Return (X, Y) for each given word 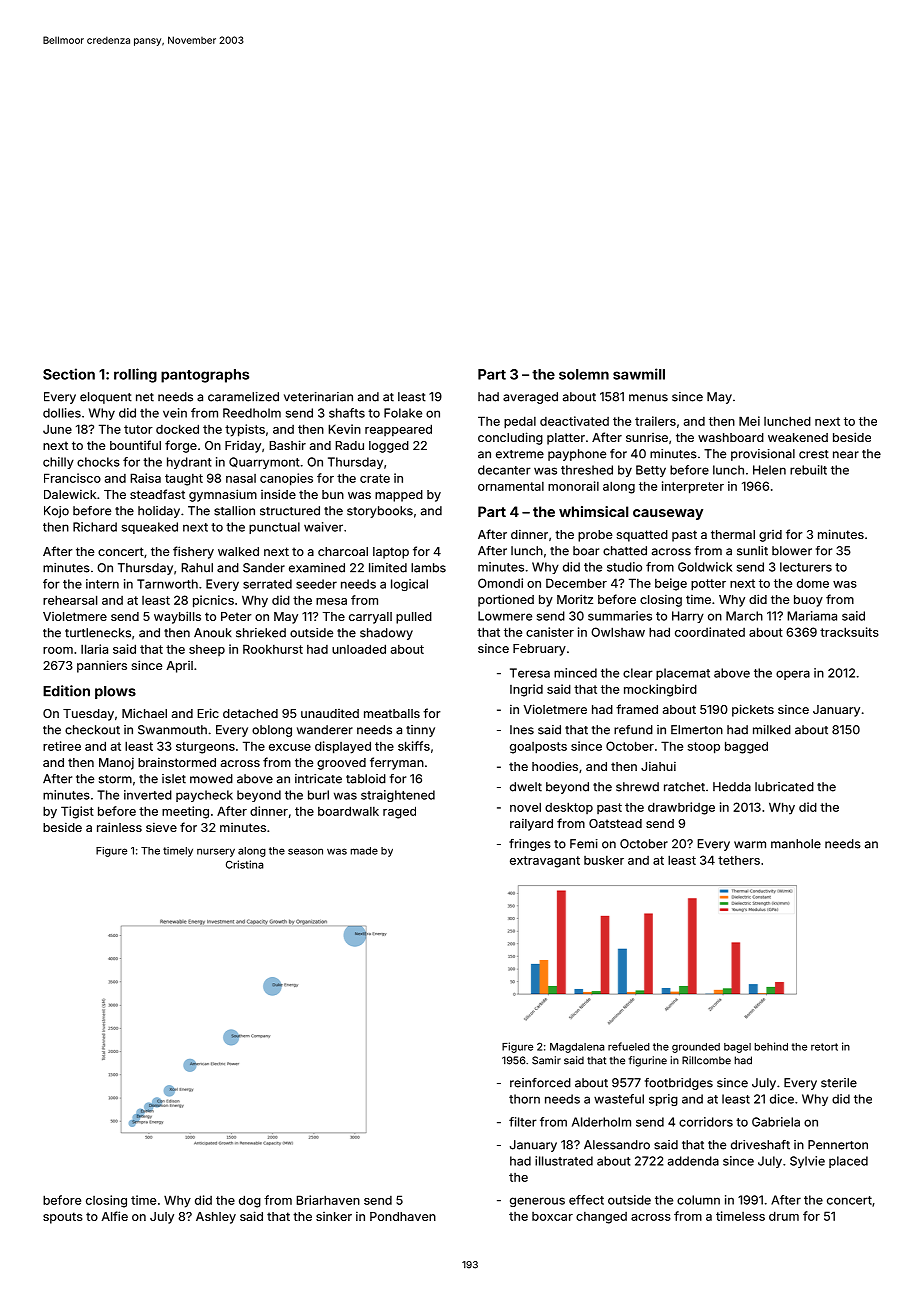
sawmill (639, 374)
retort (824, 1047)
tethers (739, 860)
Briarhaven (328, 1200)
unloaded (359, 649)
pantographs (205, 376)
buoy (808, 601)
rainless (119, 827)
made (364, 851)
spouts (63, 1218)
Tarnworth (167, 584)
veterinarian (318, 397)
